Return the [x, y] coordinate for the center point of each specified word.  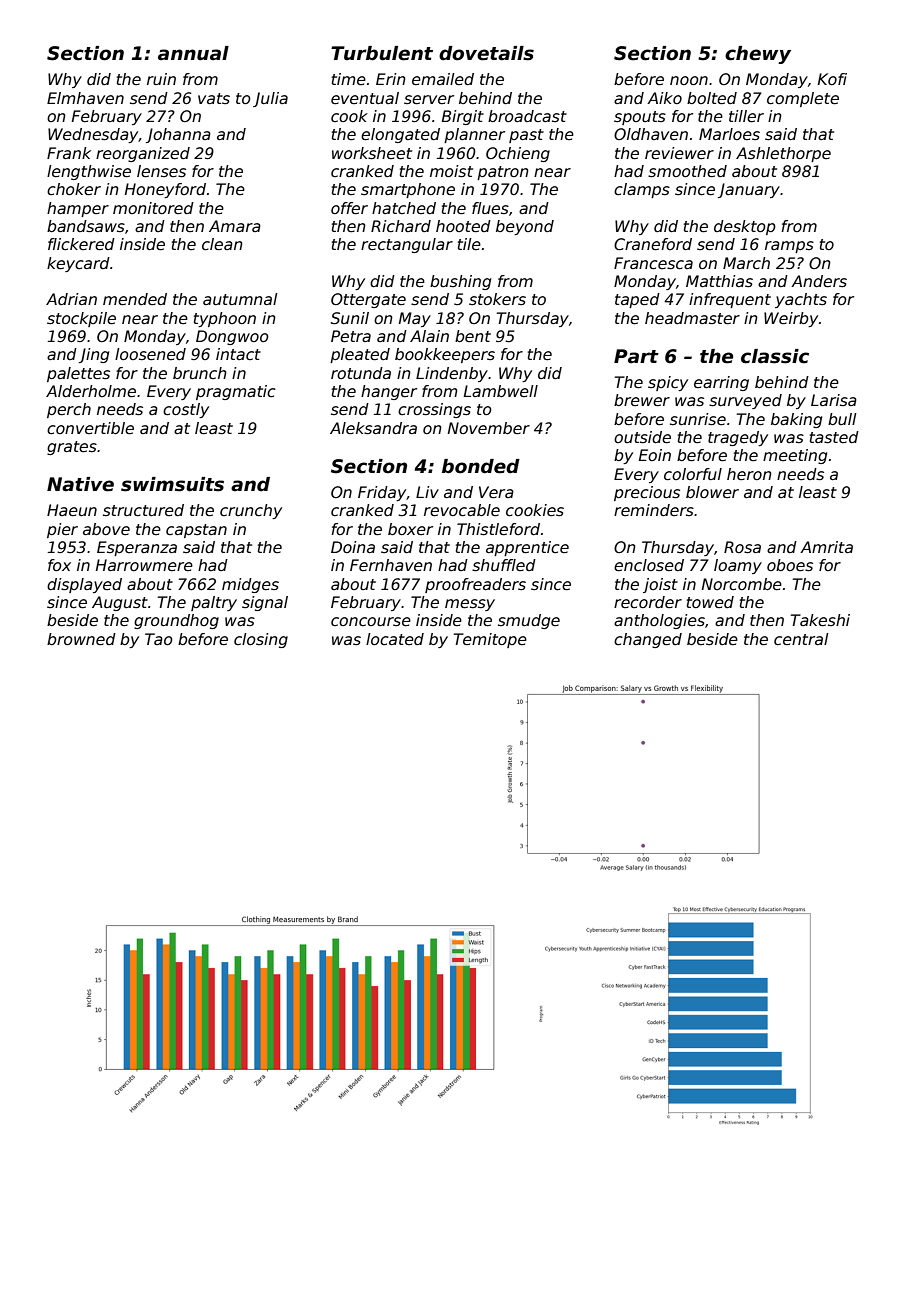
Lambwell [501, 391]
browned [81, 639]
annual [193, 53]
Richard [401, 226]
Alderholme [91, 391]
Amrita [826, 547]
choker [74, 189]
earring [721, 383]
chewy [758, 55]
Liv [427, 492]
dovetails [486, 53]
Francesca [653, 263]
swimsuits [172, 484]
